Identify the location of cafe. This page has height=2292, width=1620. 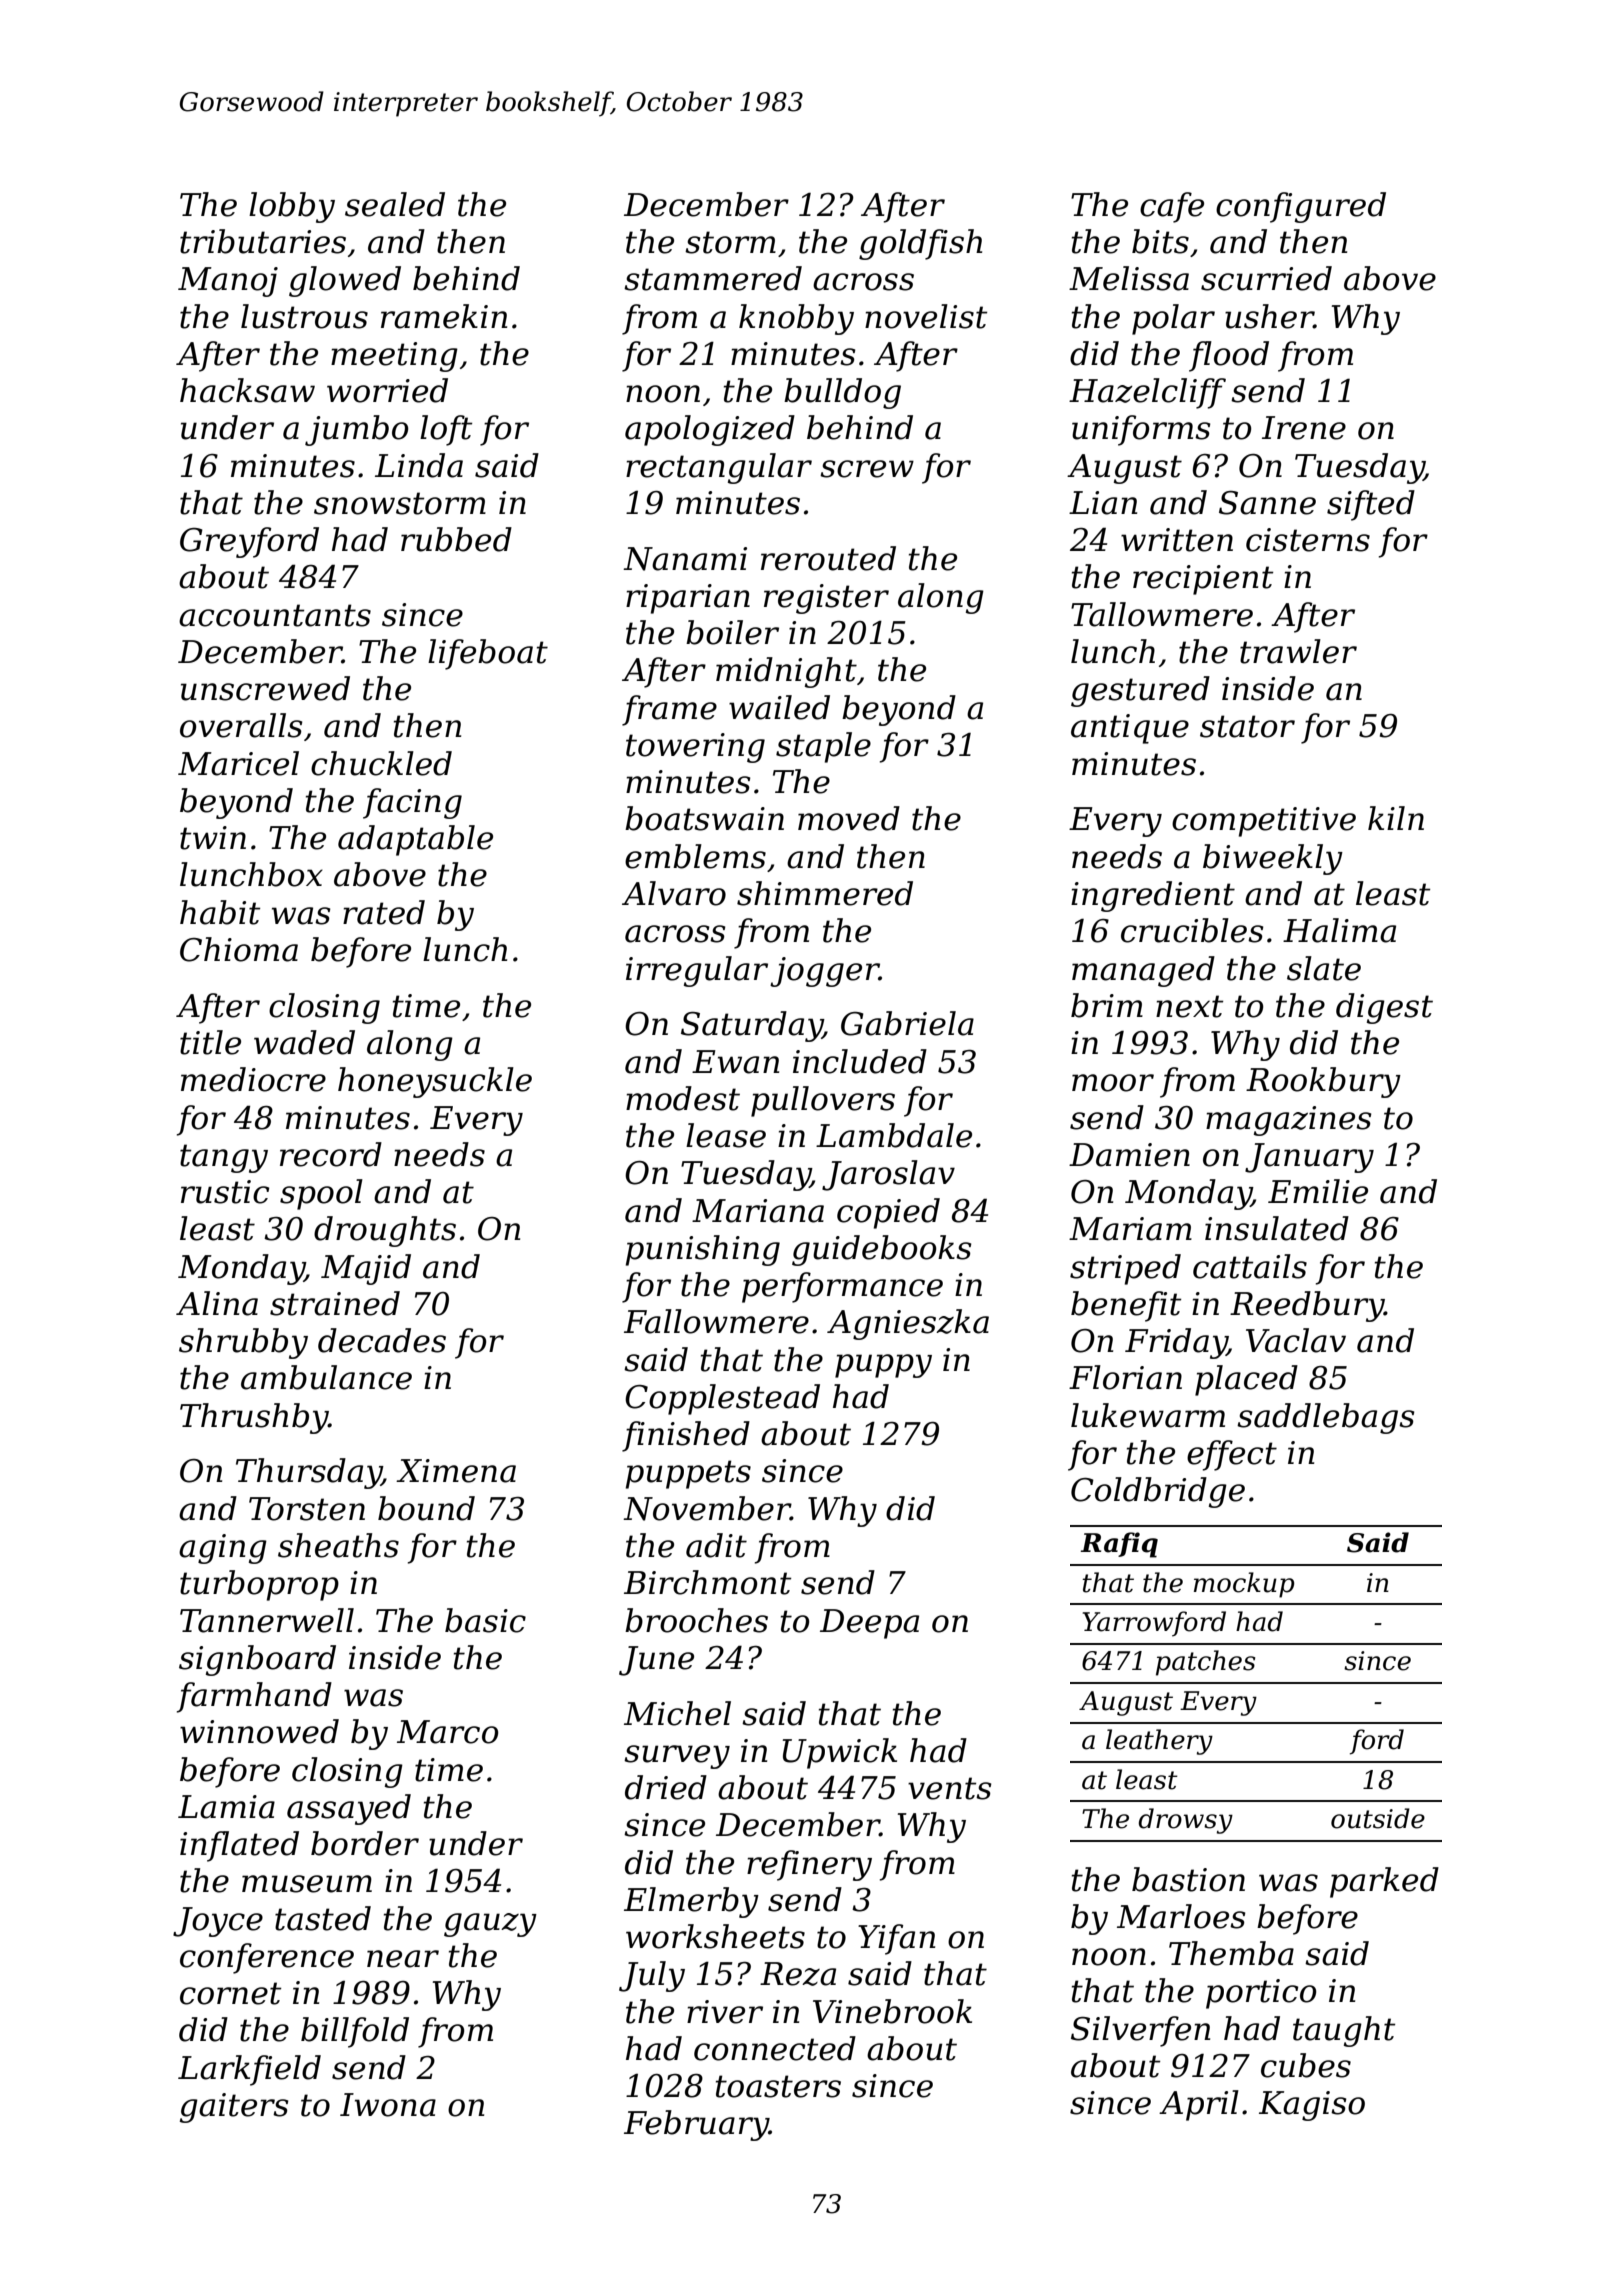
(1172, 207).
